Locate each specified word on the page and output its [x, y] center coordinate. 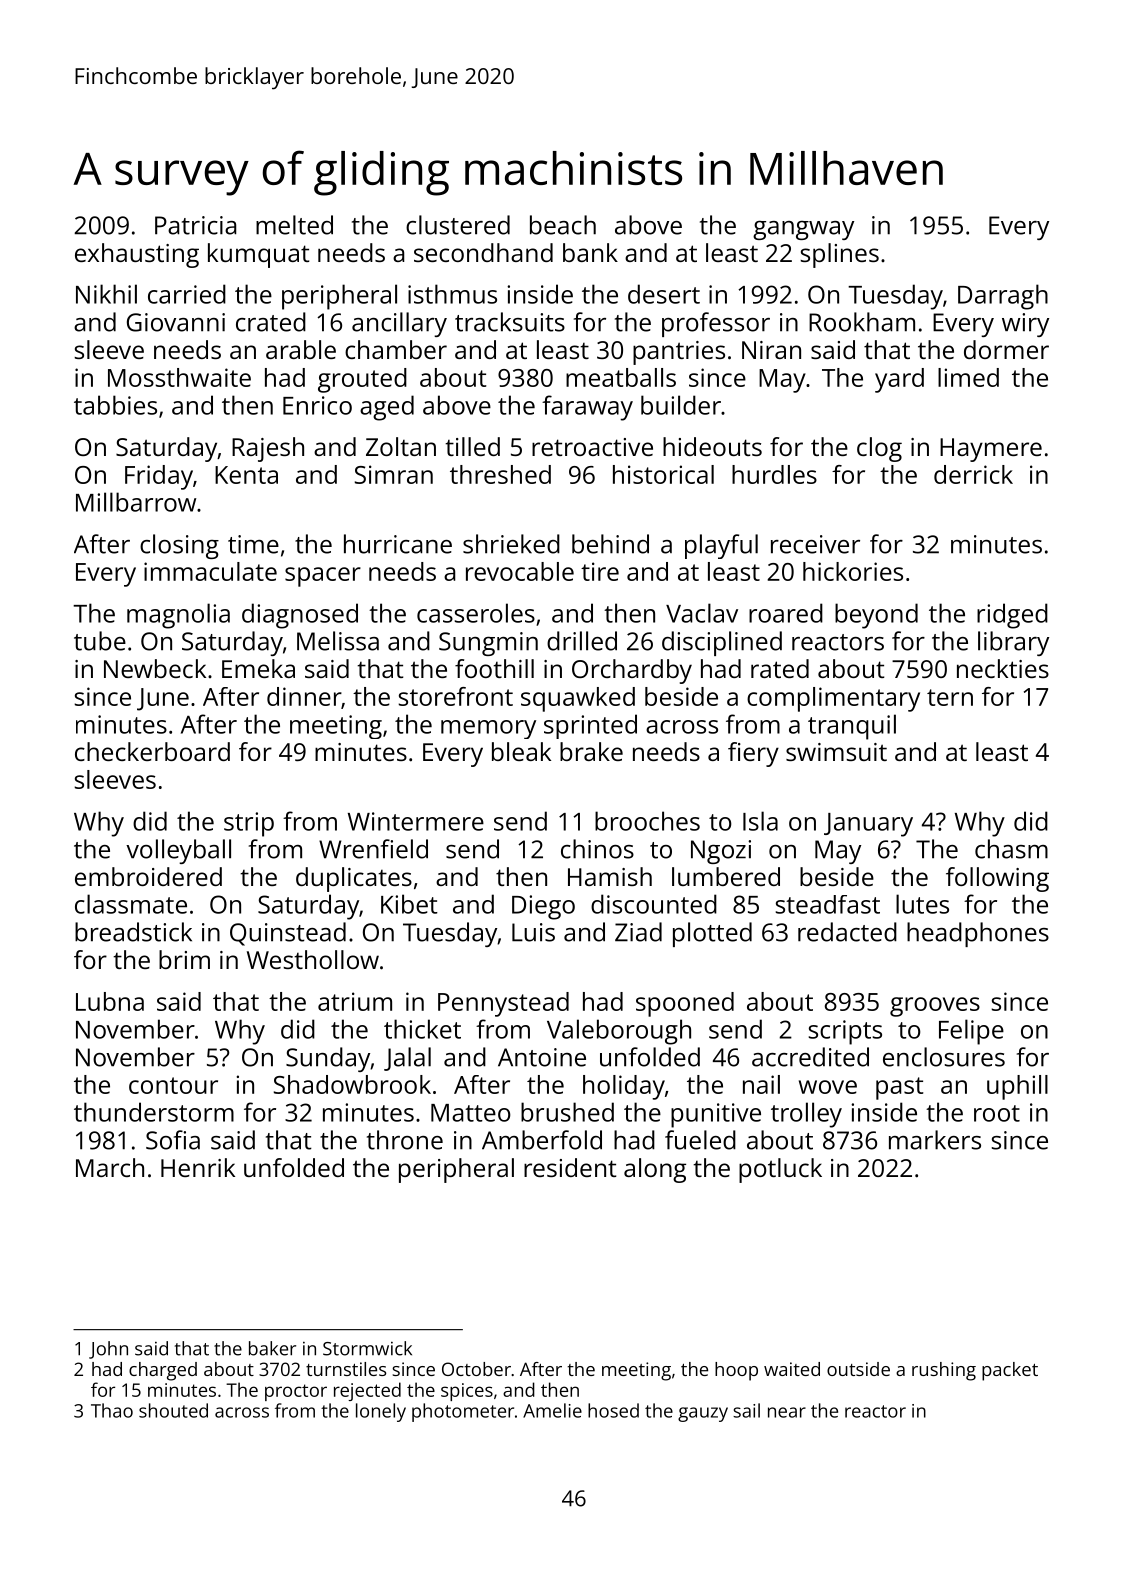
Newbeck [155, 668]
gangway [803, 230]
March [110, 1167]
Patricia [195, 225]
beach [563, 225]
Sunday [328, 1059]
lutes [922, 904]
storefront [455, 696]
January [868, 825]
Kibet [409, 904]
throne [405, 1140]
